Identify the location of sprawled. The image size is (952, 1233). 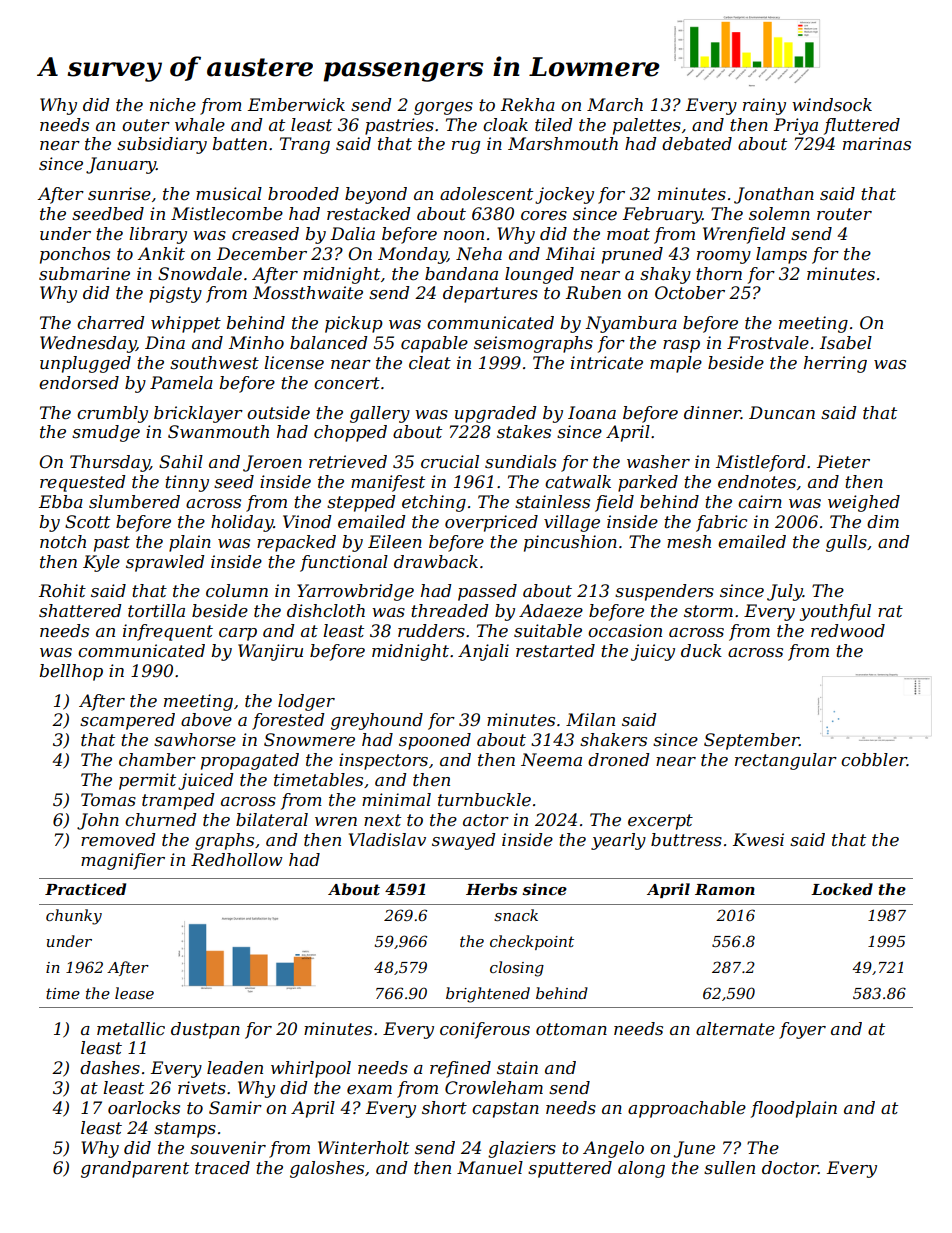
(165, 563).
